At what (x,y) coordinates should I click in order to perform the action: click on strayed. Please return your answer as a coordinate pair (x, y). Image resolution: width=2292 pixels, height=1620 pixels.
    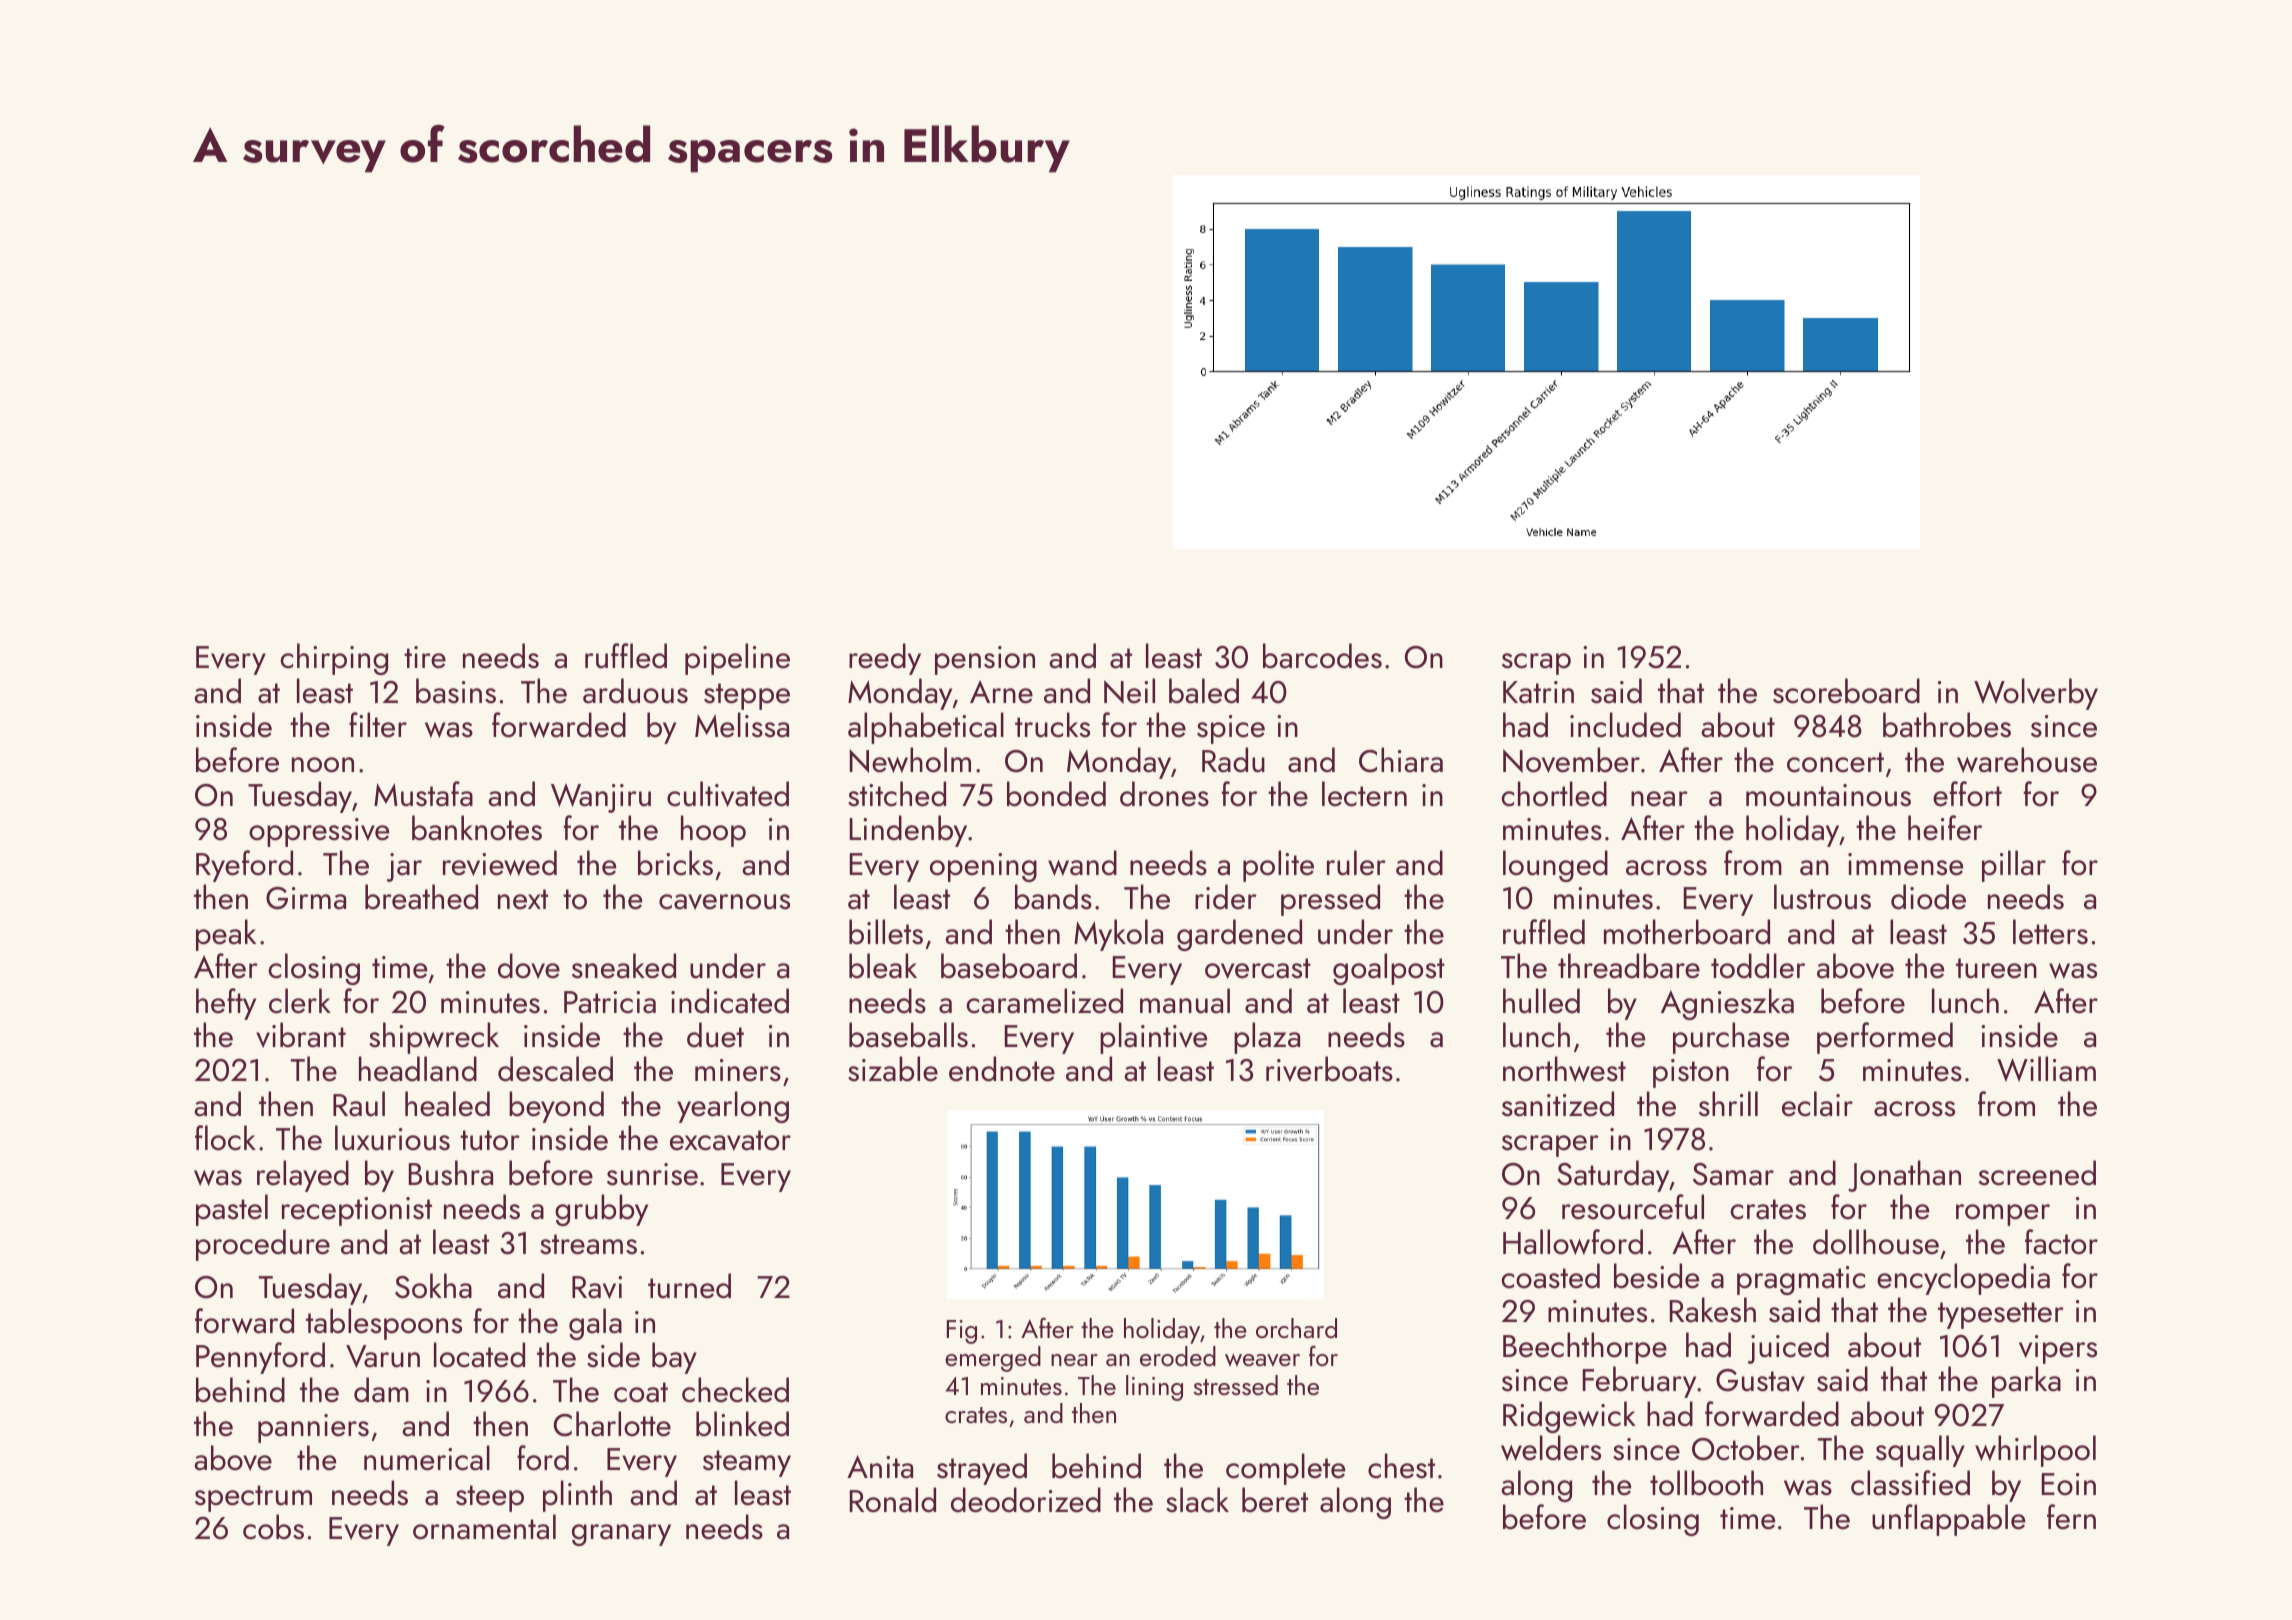
    Looking at the image, I should click on (982, 1469).
